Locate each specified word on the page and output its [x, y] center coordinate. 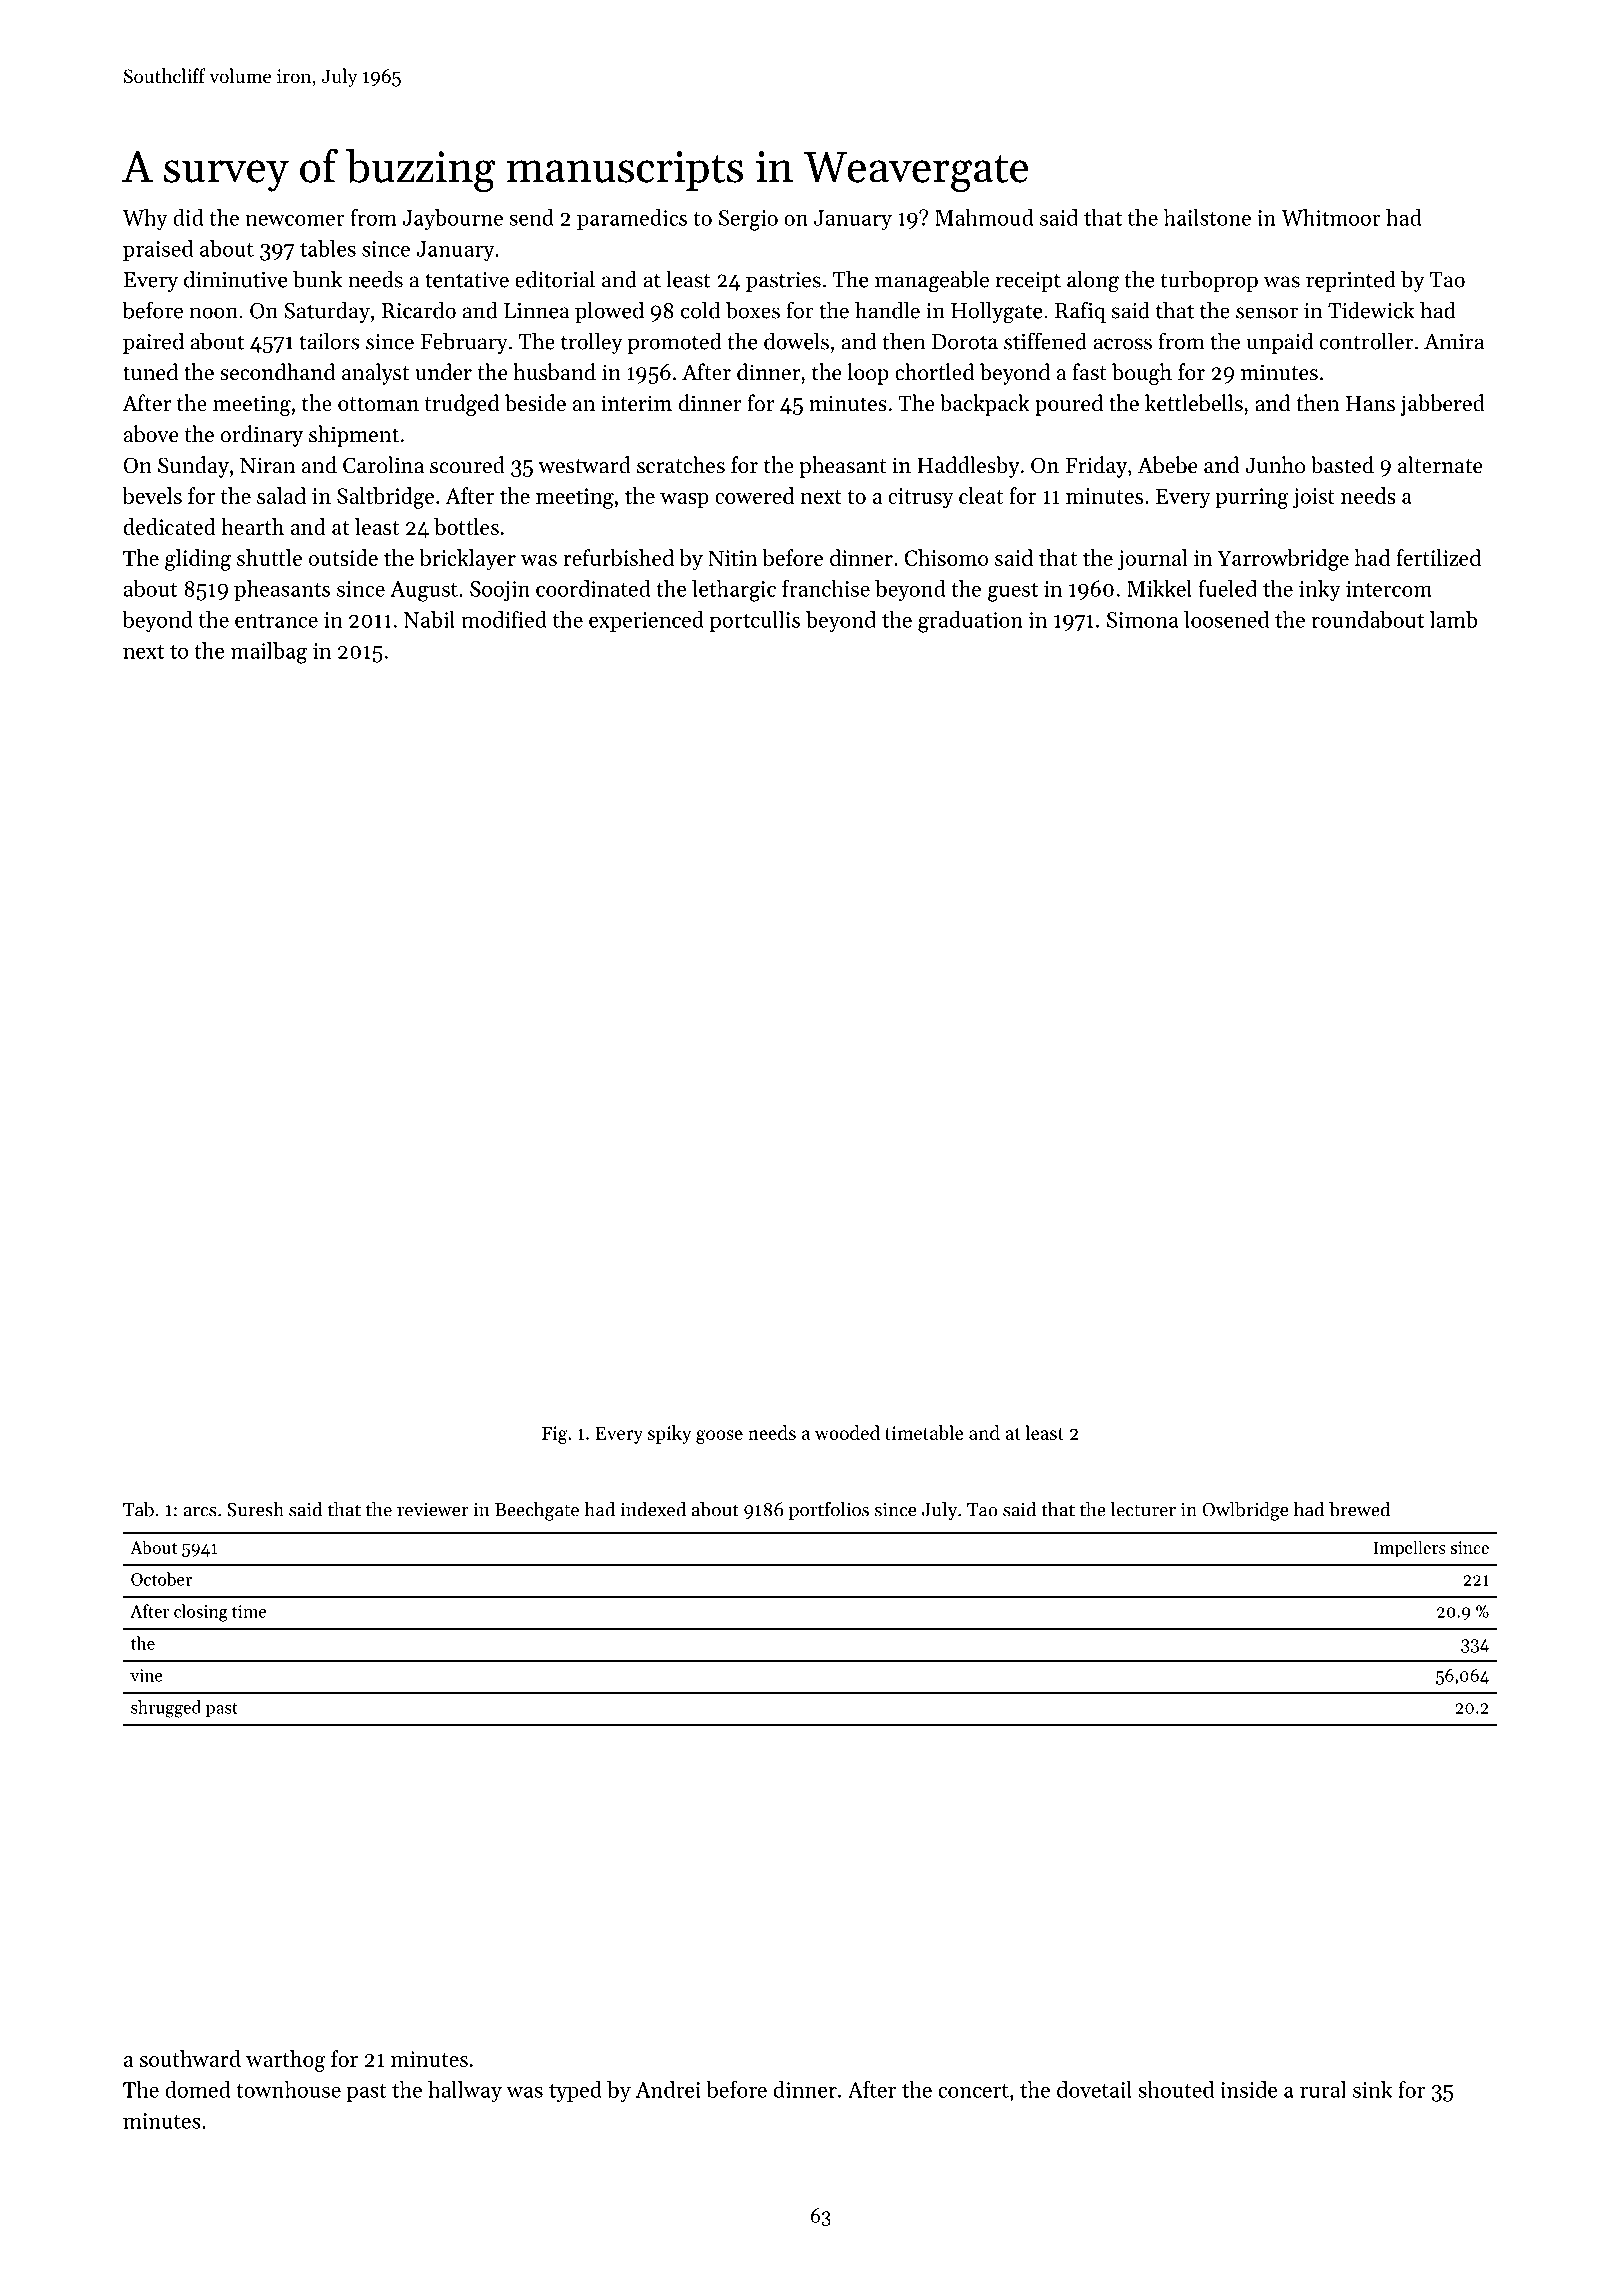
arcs [199, 1512]
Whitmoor [1331, 217]
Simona [1143, 620]
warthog [286, 2061]
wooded [847, 1432]
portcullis [754, 621]
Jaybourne [452, 219]
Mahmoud [984, 217]
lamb [1453, 619]
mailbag [269, 653]
